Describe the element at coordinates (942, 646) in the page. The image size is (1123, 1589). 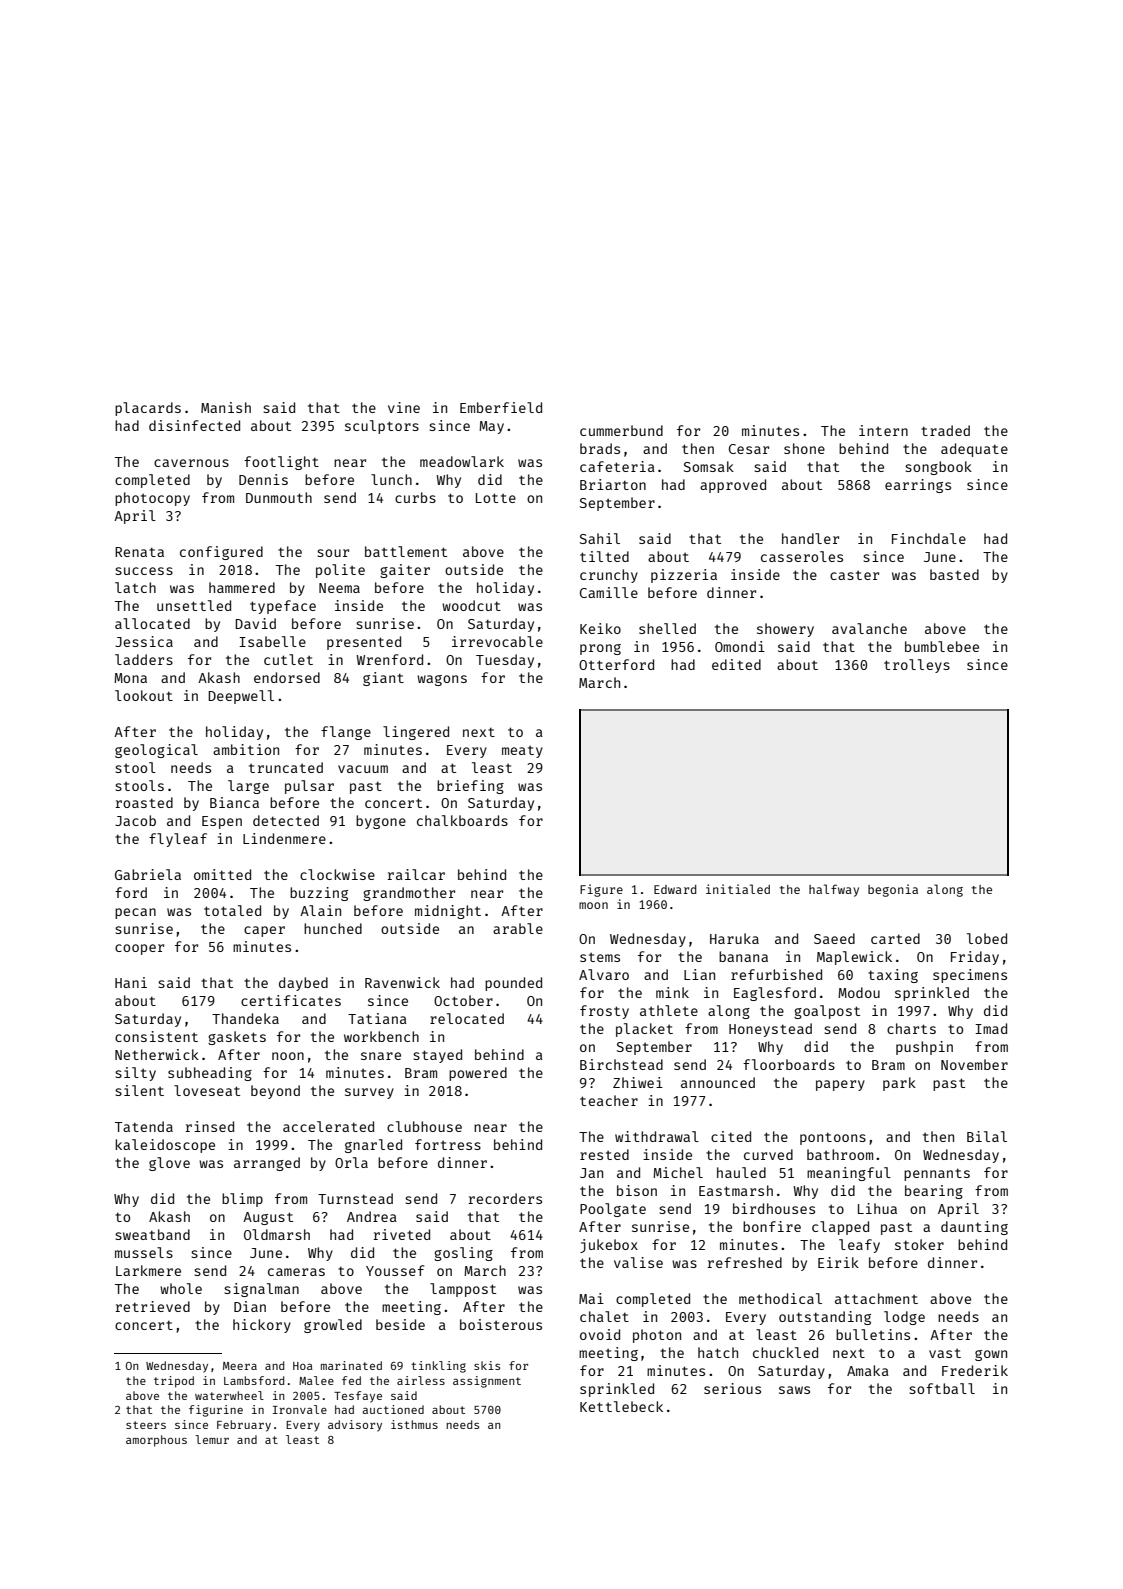
I see `bumblebee` at that location.
